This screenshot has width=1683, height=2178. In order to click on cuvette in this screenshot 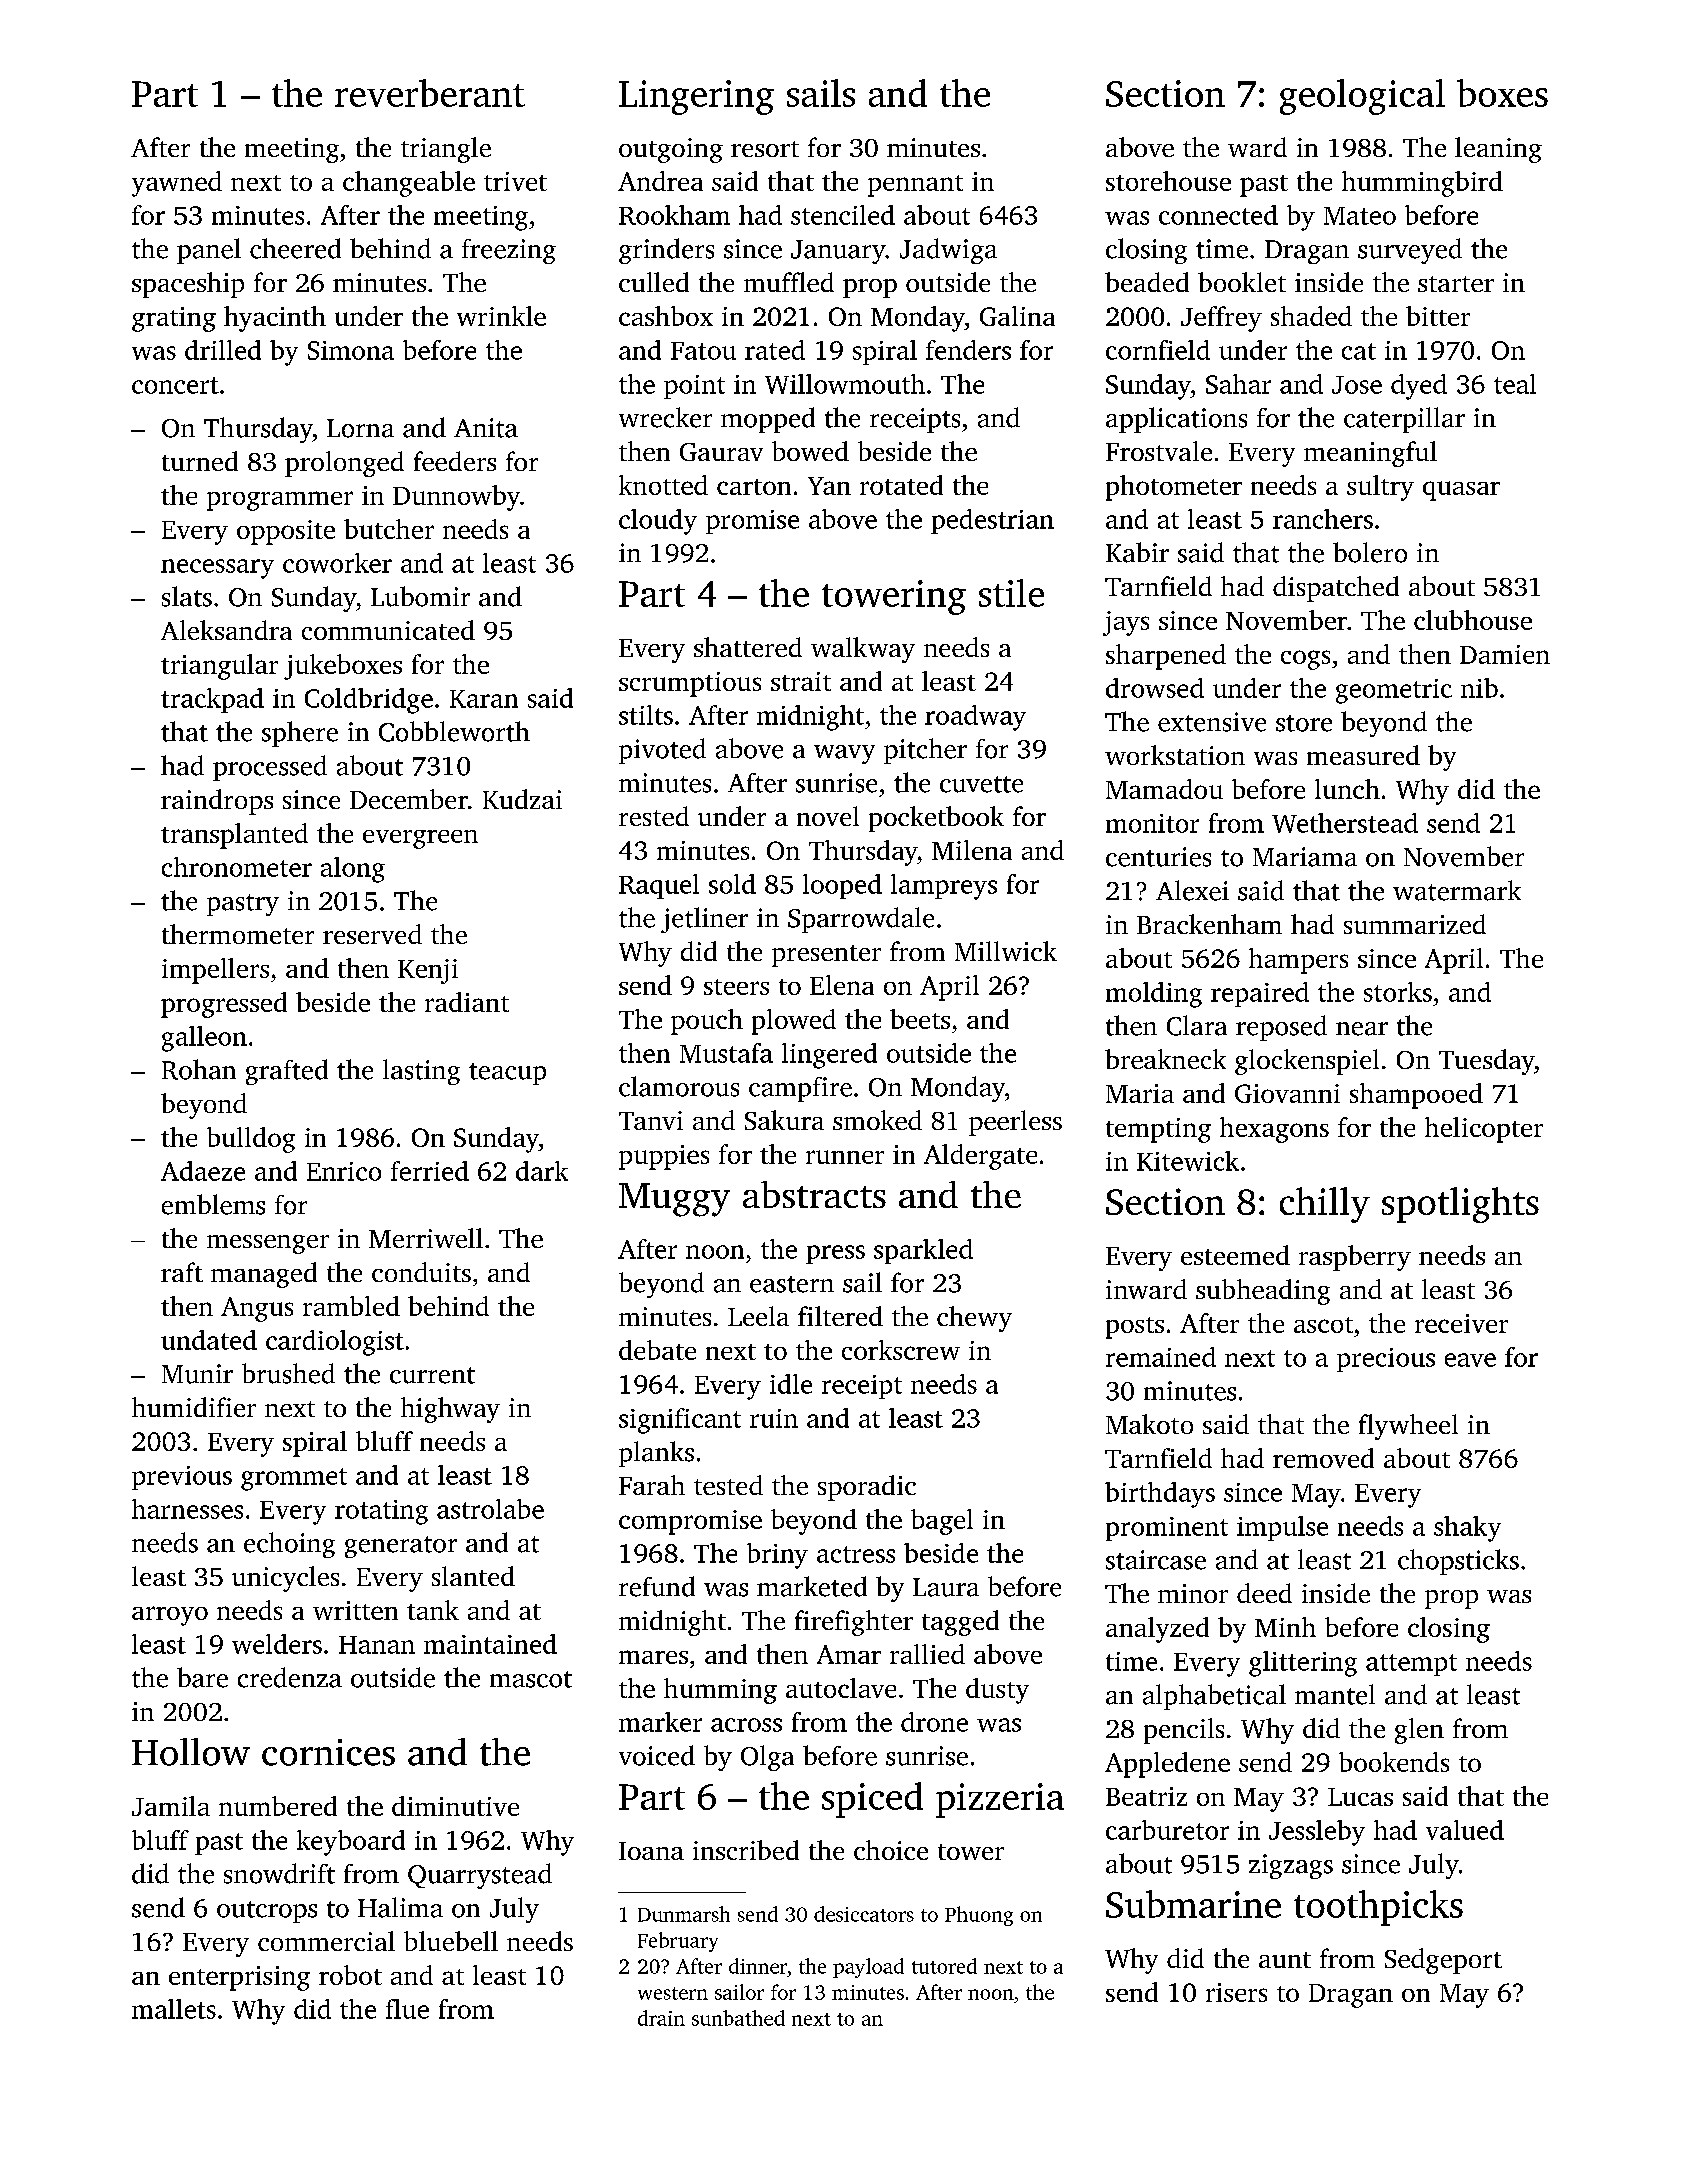, I will do `click(981, 784)`.
